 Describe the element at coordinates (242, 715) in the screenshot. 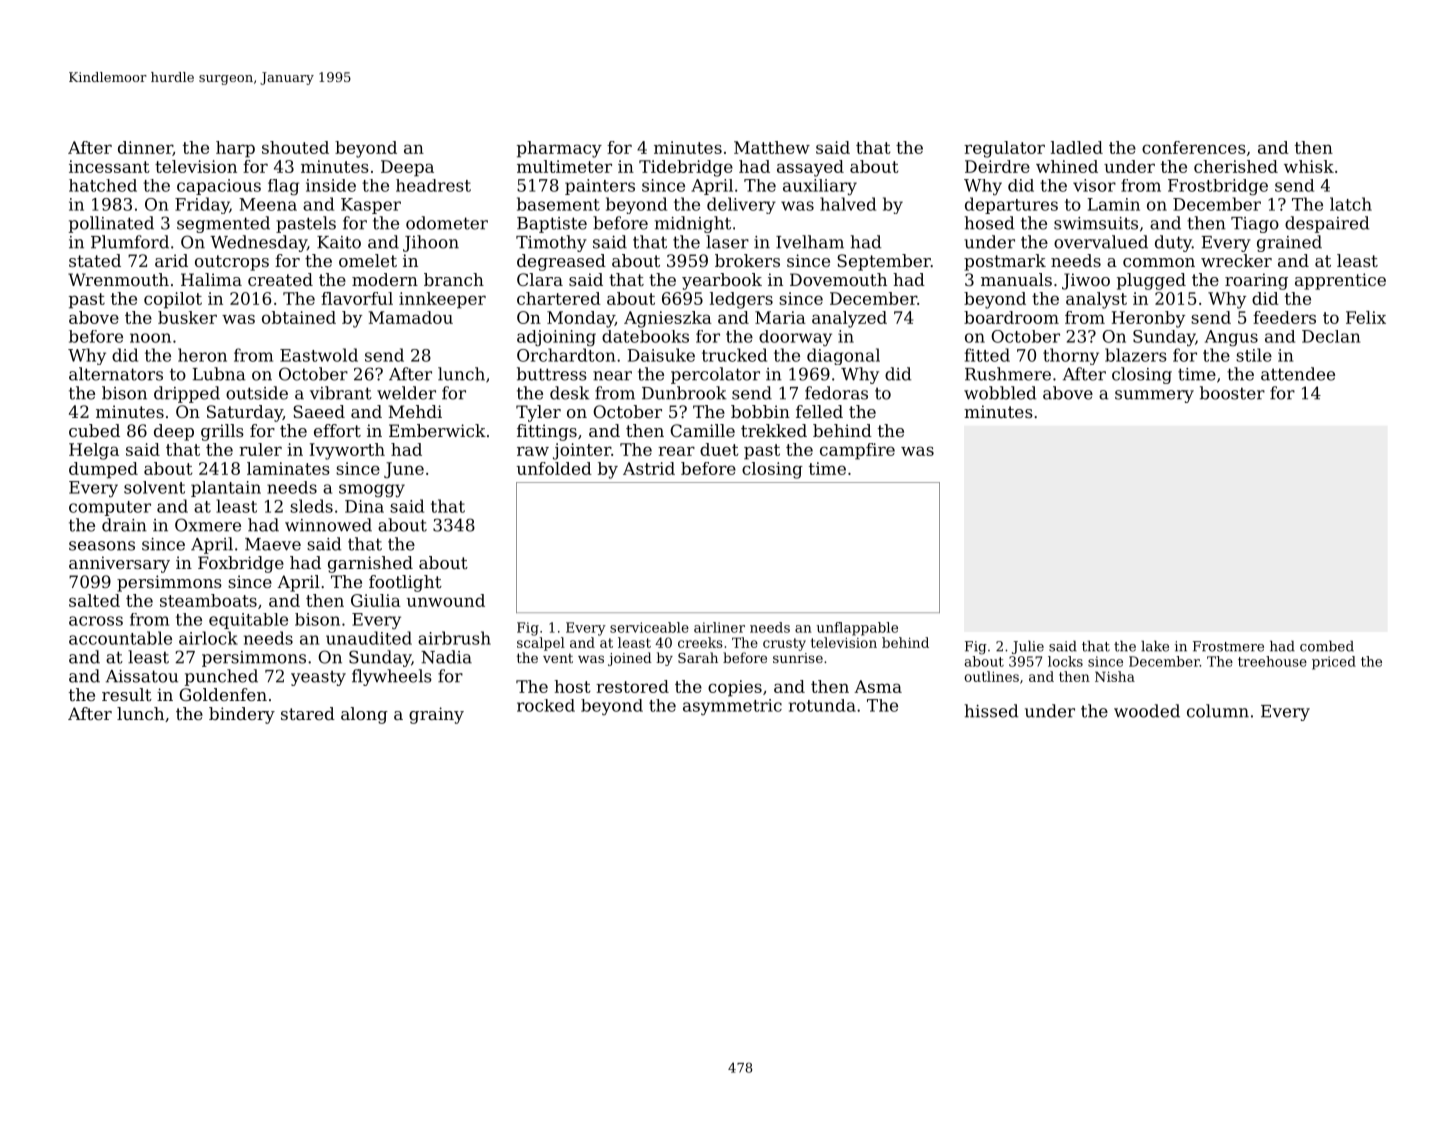

I see `bindery` at that location.
